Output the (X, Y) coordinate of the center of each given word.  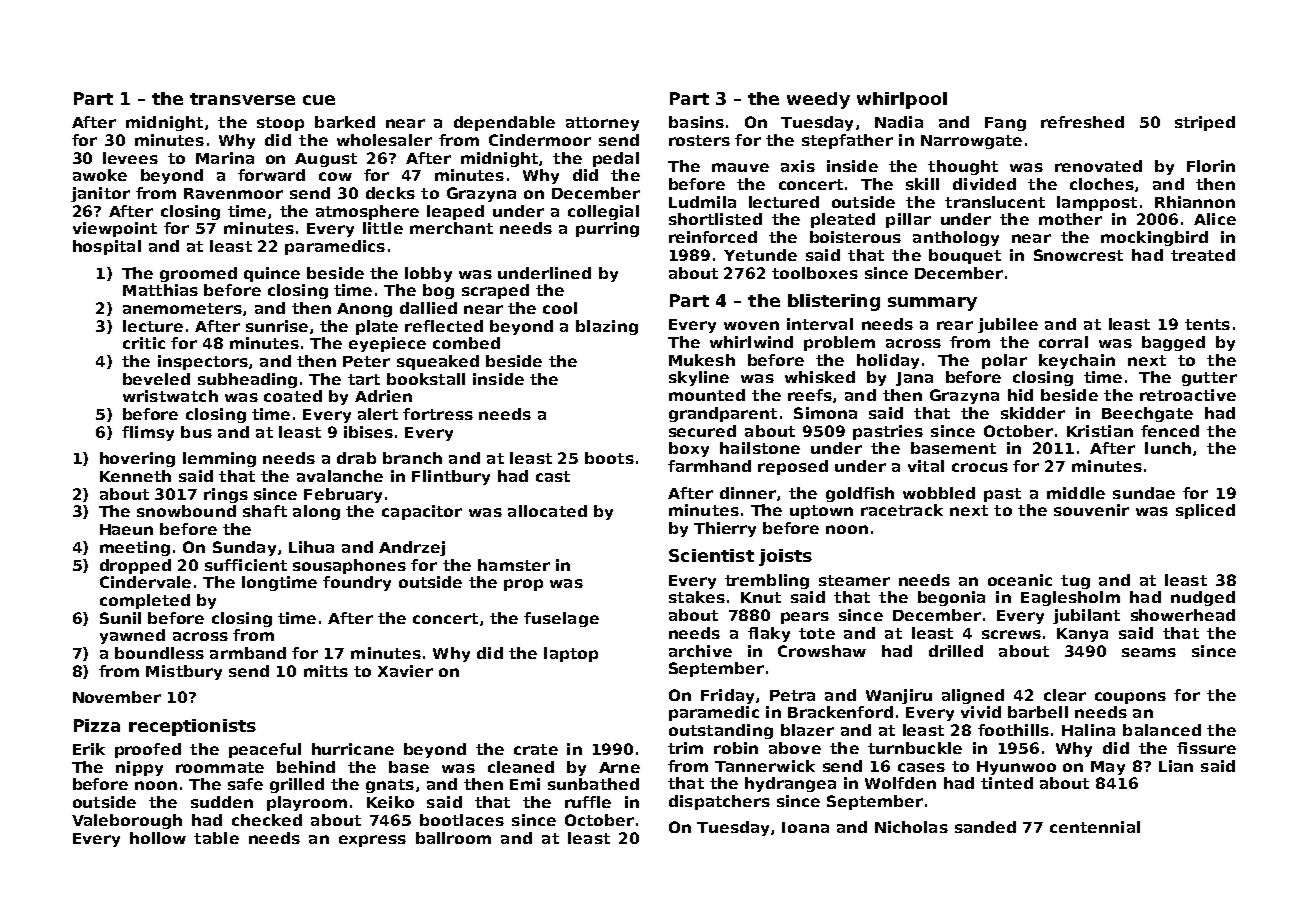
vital (926, 466)
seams (1149, 652)
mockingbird (1154, 238)
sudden (222, 802)
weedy (818, 100)
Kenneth (135, 476)
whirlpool (902, 100)
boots (609, 458)
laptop (571, 654)
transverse (242, 99)
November (117, 697)
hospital (107, 247)
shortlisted (715, 219)
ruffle (588, 802)
